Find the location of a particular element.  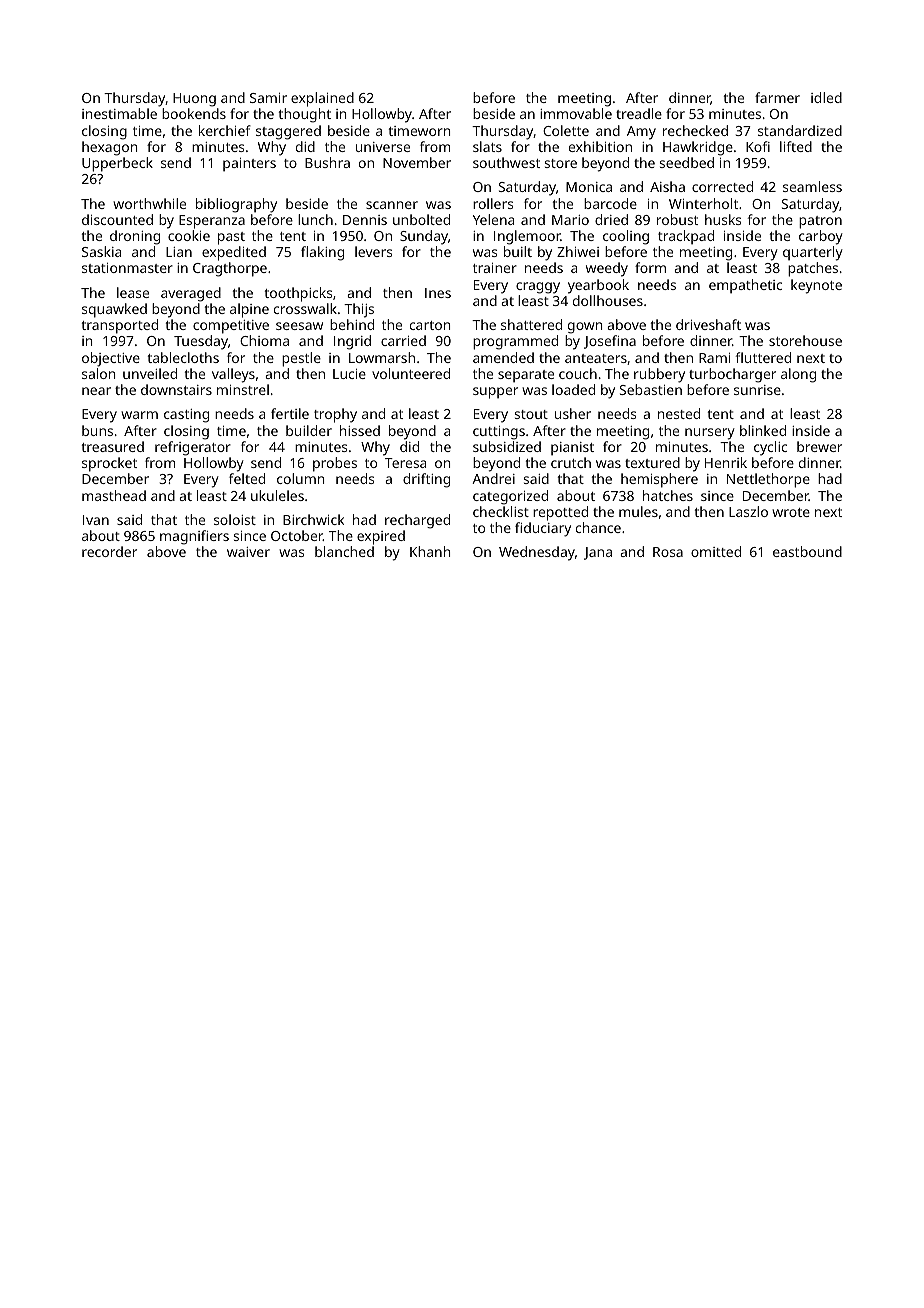

unbolted is located at coordinates (421, 219).
